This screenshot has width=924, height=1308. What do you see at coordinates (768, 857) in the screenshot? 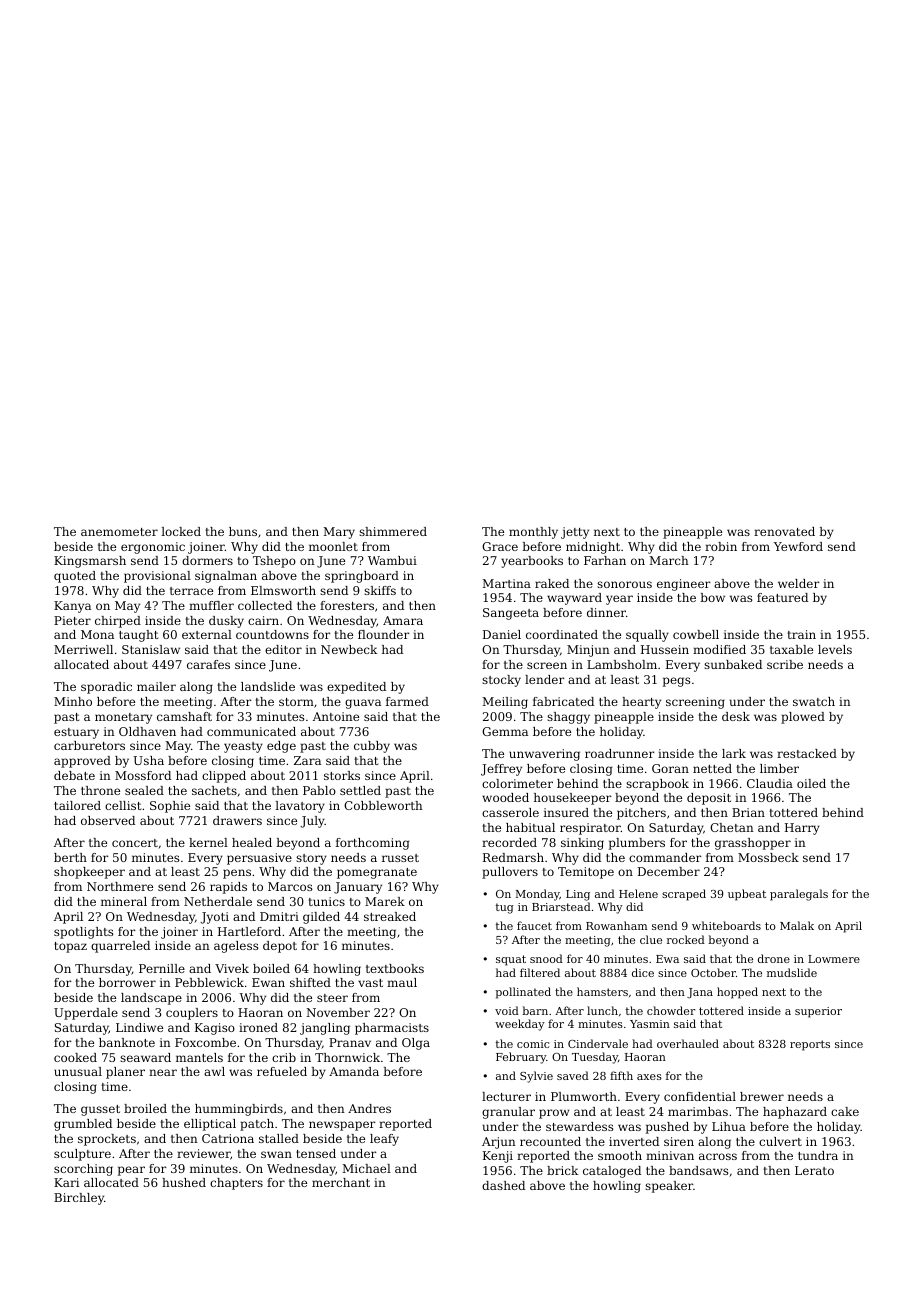
I see `Mossbeck` at bounding box center [768, 857].
